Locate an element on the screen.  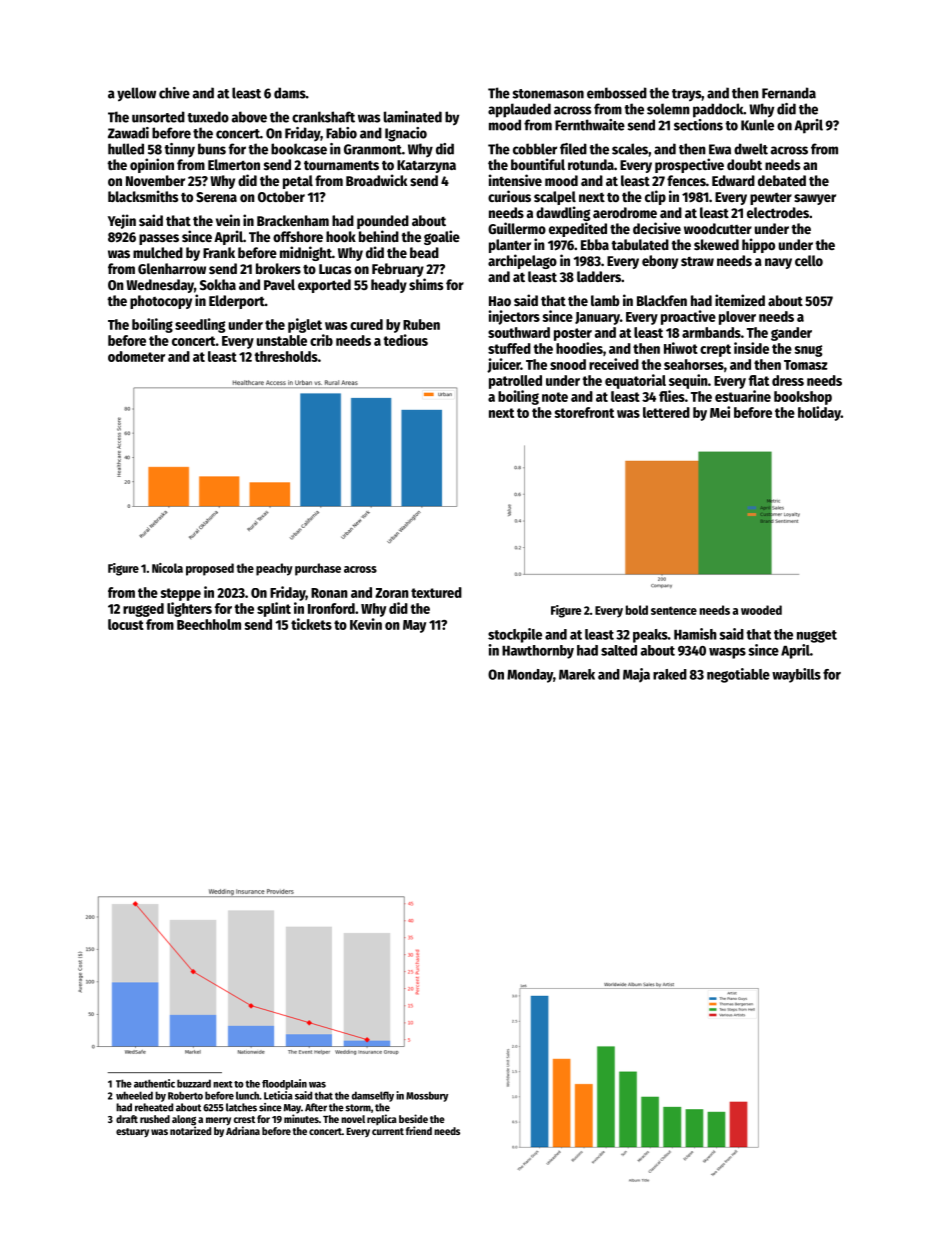
negotiable is located at coordinates (738, 675).
